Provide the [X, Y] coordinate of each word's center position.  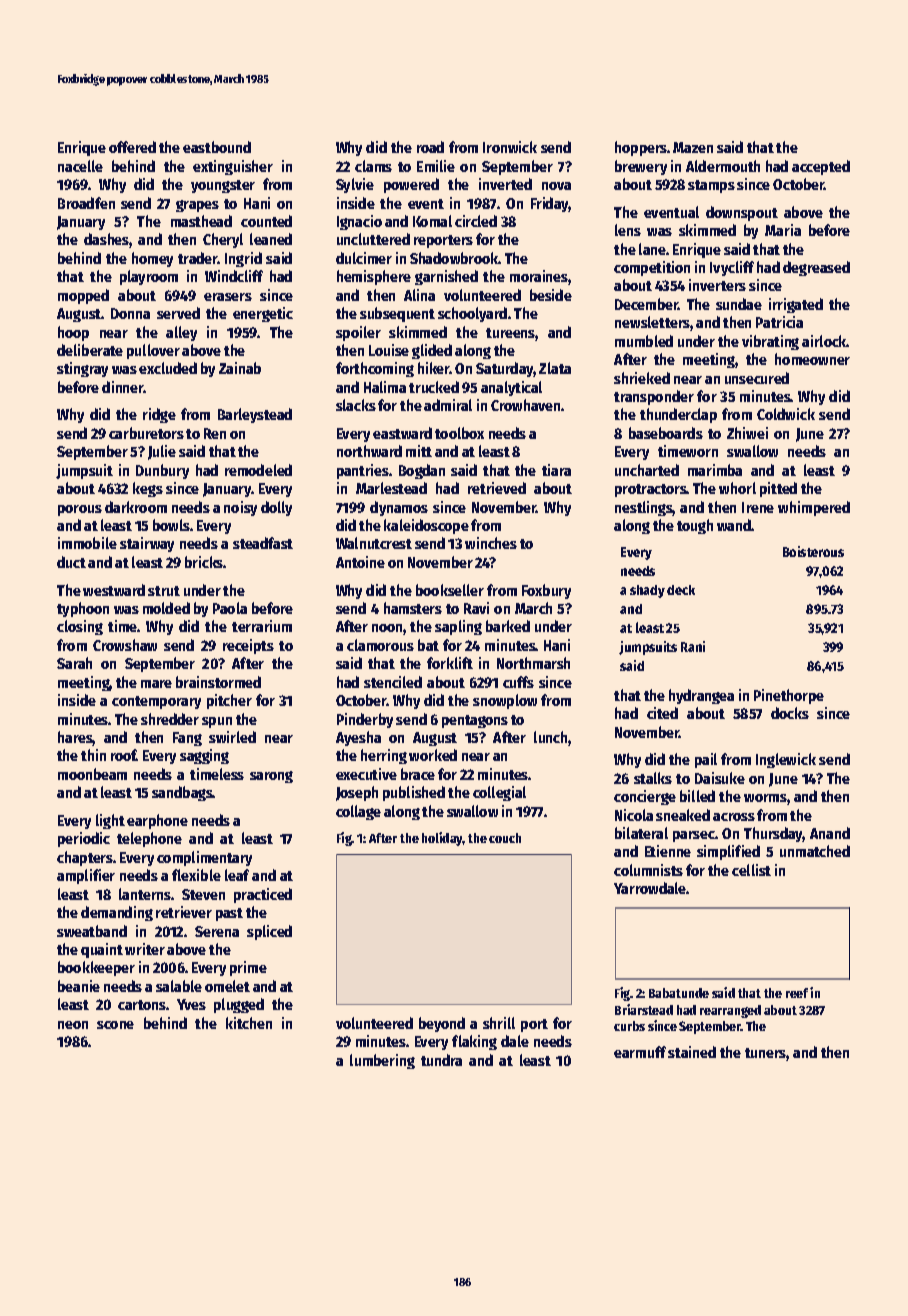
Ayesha [358, 738]
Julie [162, 452]
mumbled [644, 341]
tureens [511, 334]
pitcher [229, 701]
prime [248, 968]
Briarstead [644, 1009]
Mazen [693, 147]
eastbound [217, 147]
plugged [239, 1005]
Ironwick [510, 147]
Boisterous [813, 551]
